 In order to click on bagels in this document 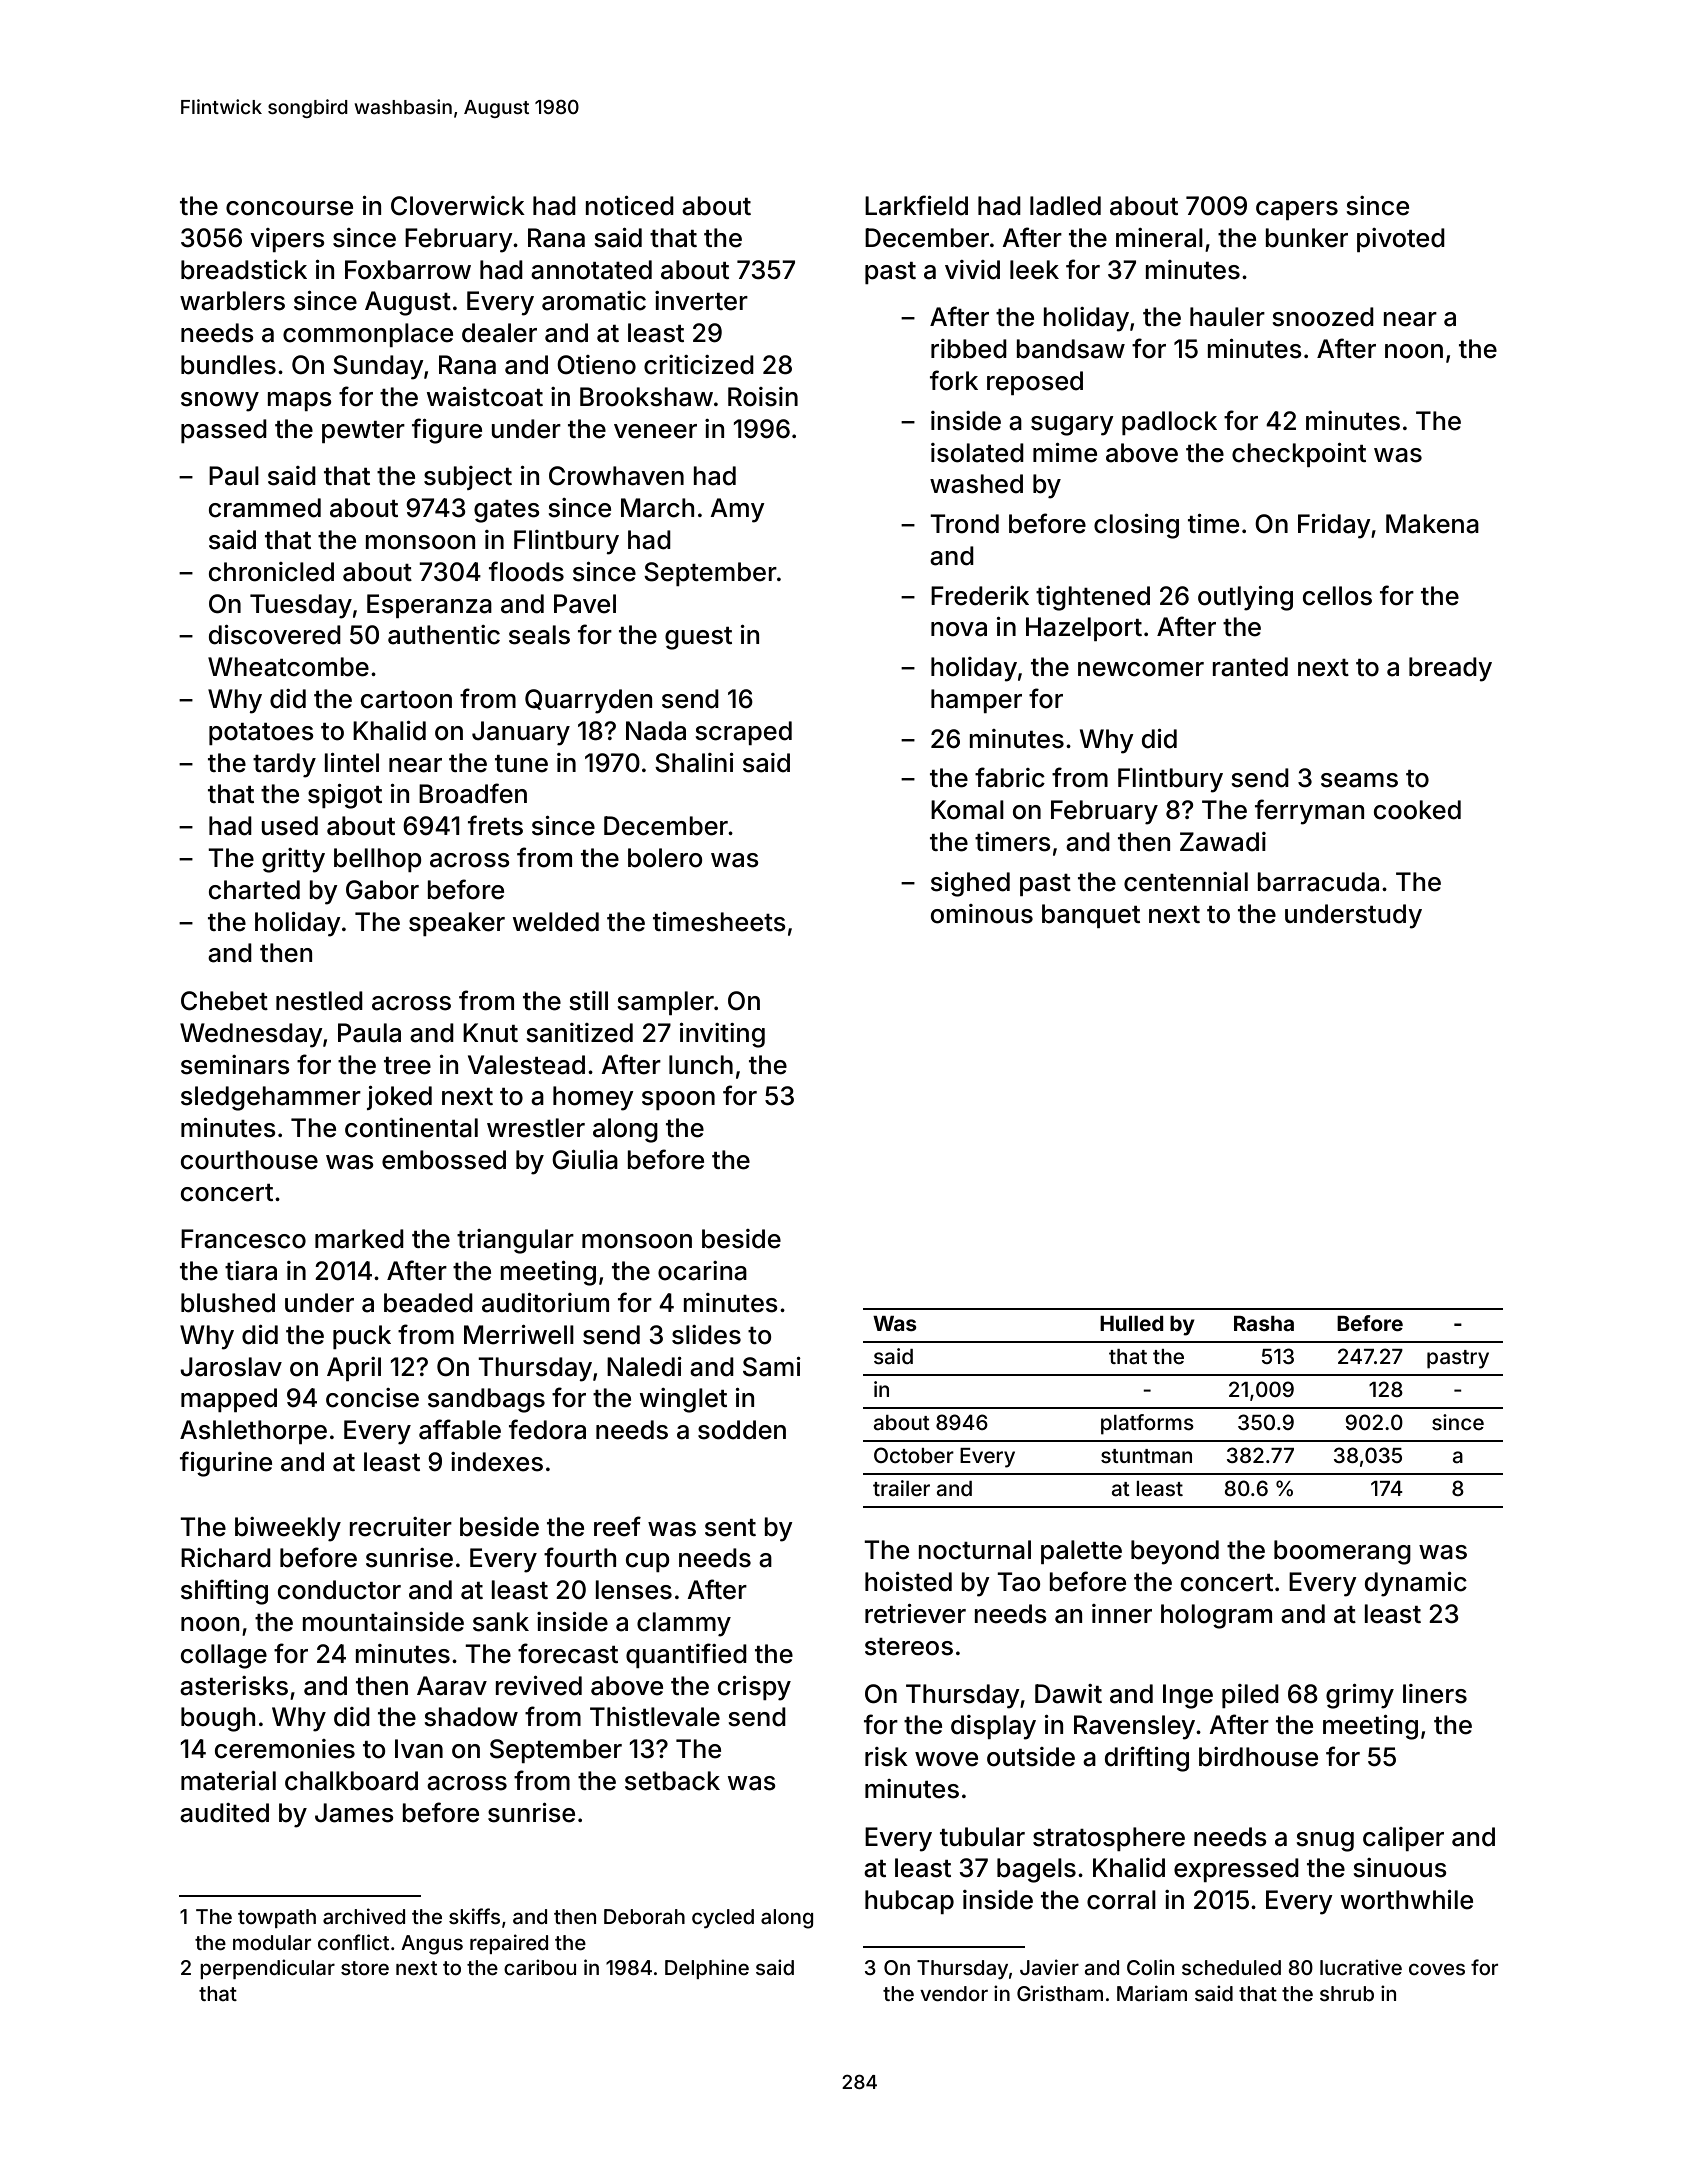, I will do `click(1036, 1870)`.
